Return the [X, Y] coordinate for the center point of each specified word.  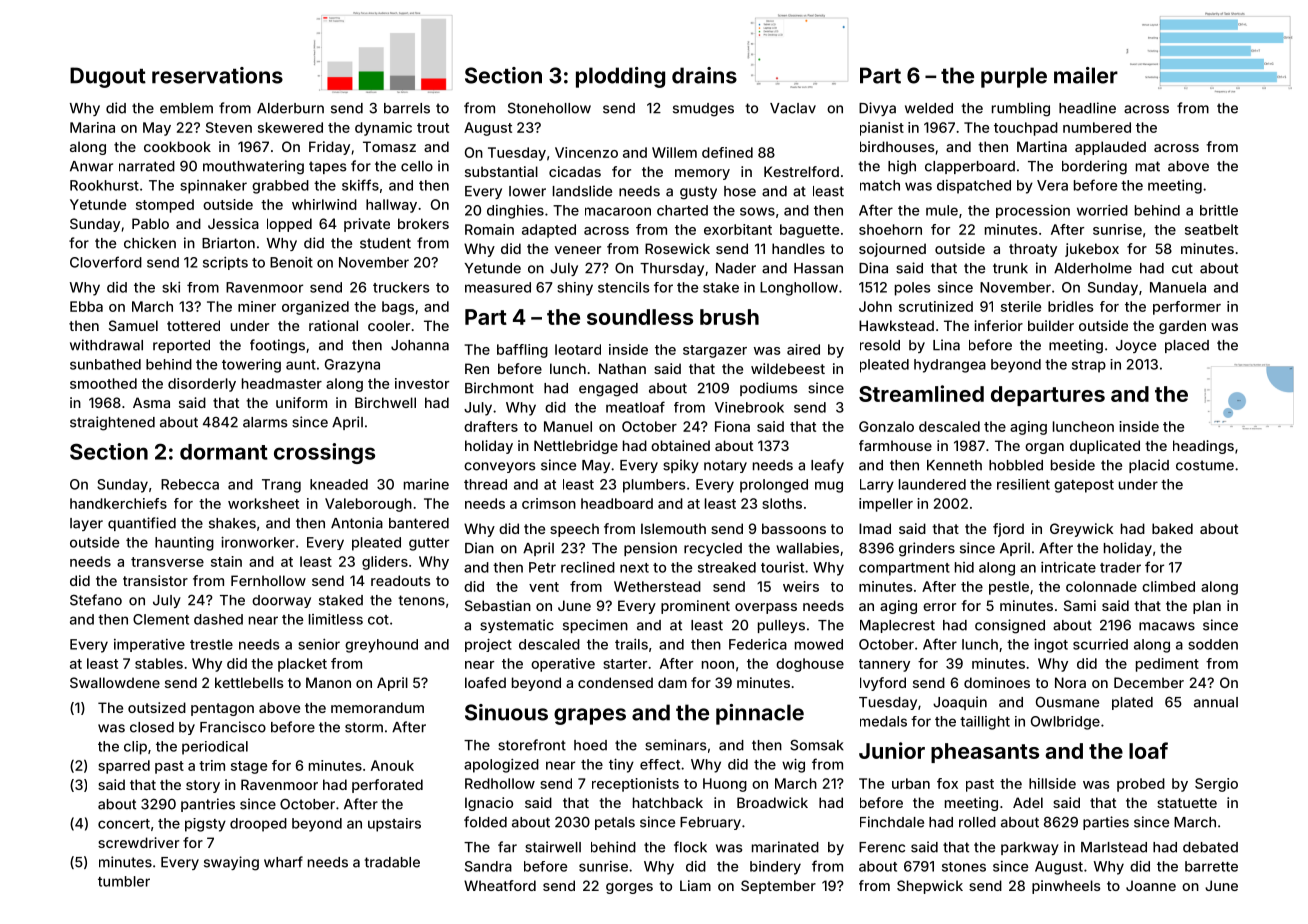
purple [1014, 77]
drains [704, 75]
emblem [186, 108]
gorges [629, 888]
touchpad [1026, 129]
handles [798, 248]
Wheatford [500, 885]
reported [181, 346]
